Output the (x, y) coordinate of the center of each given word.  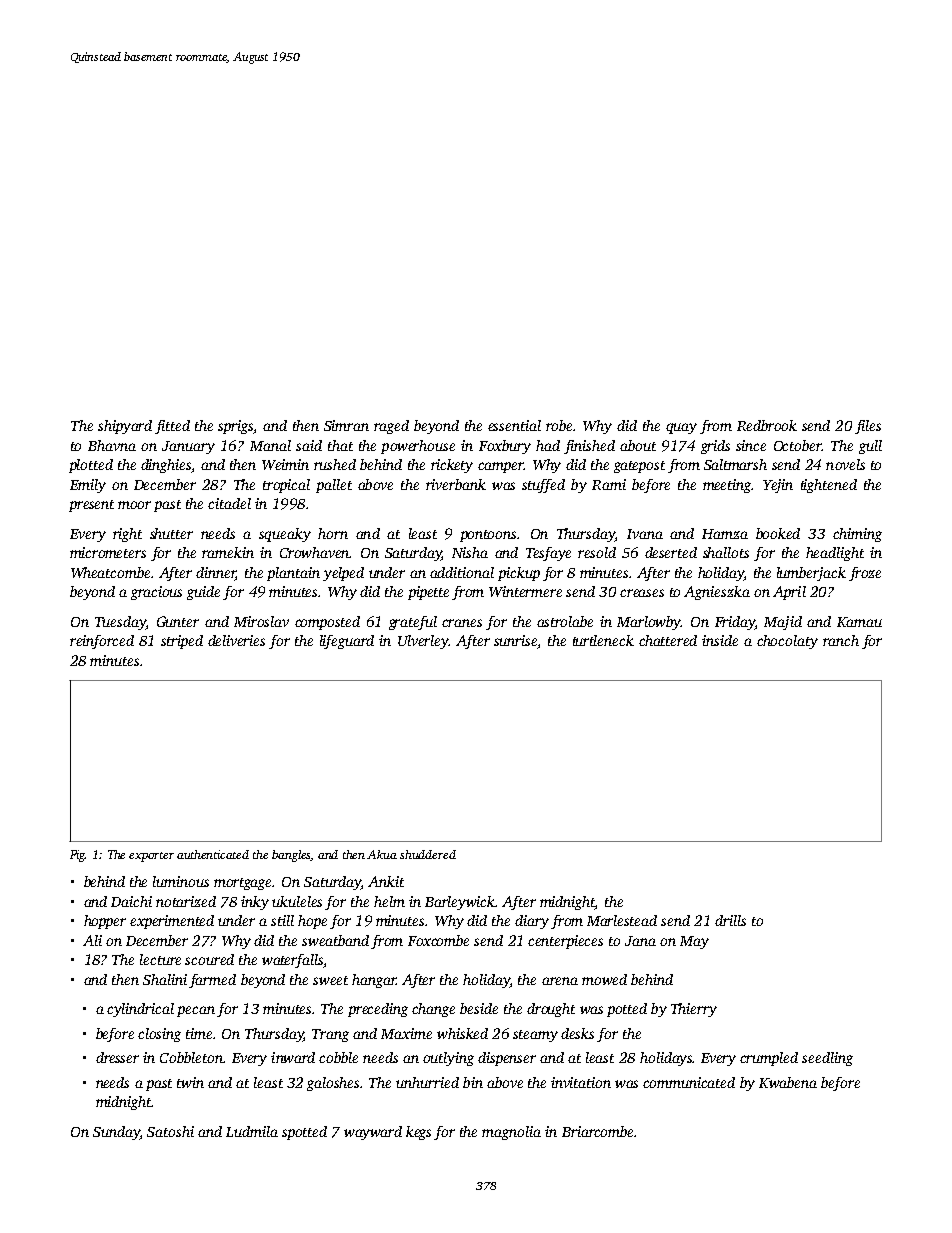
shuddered (428, 854)
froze (865, 574)
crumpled (769, 1059)
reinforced (102, 642)
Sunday (116, 1133)
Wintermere (525, 591)
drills (730, 920)
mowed (604, 979)
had (548, 445)
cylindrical (140, 1010)
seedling (827, 1059)
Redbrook (767, 425)
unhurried (427, 1082)
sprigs (235, 427)
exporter (151, 857)
